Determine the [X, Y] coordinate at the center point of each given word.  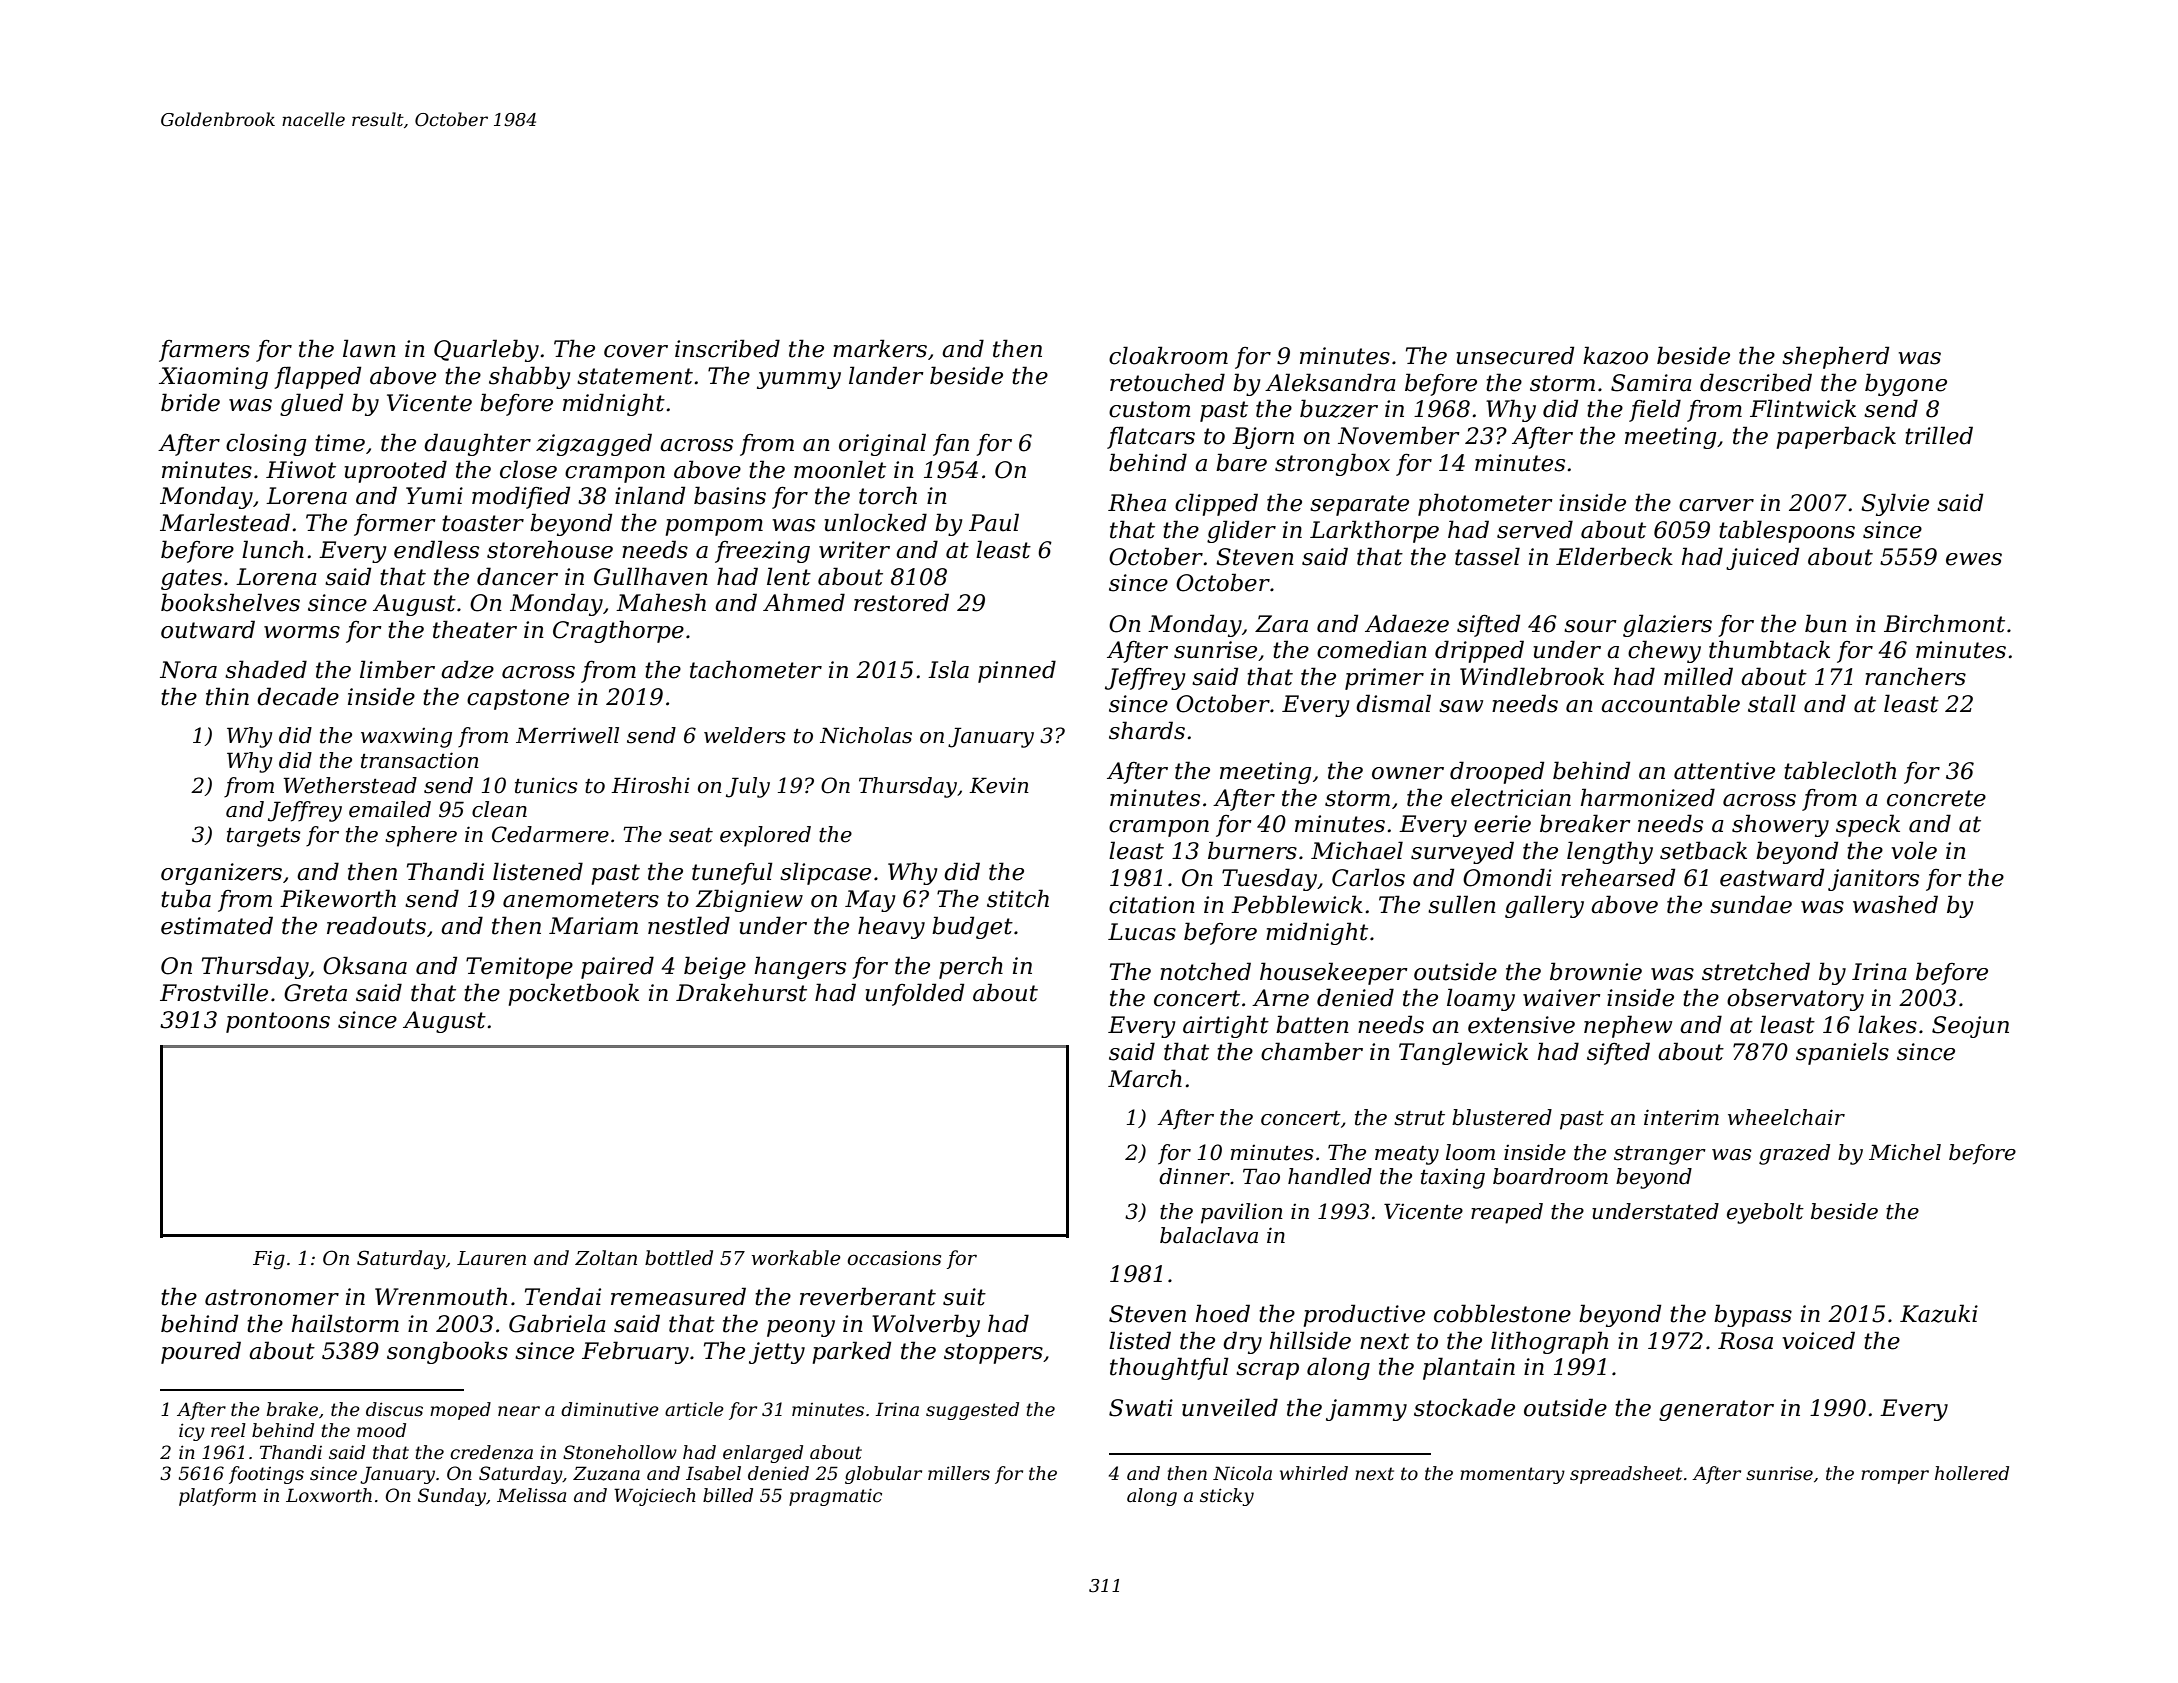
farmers [204, 351]
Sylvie [1895, 504]
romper [1895, 1477]
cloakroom [1168, 355]
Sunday [452, 1497]
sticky [1227, 1497]
